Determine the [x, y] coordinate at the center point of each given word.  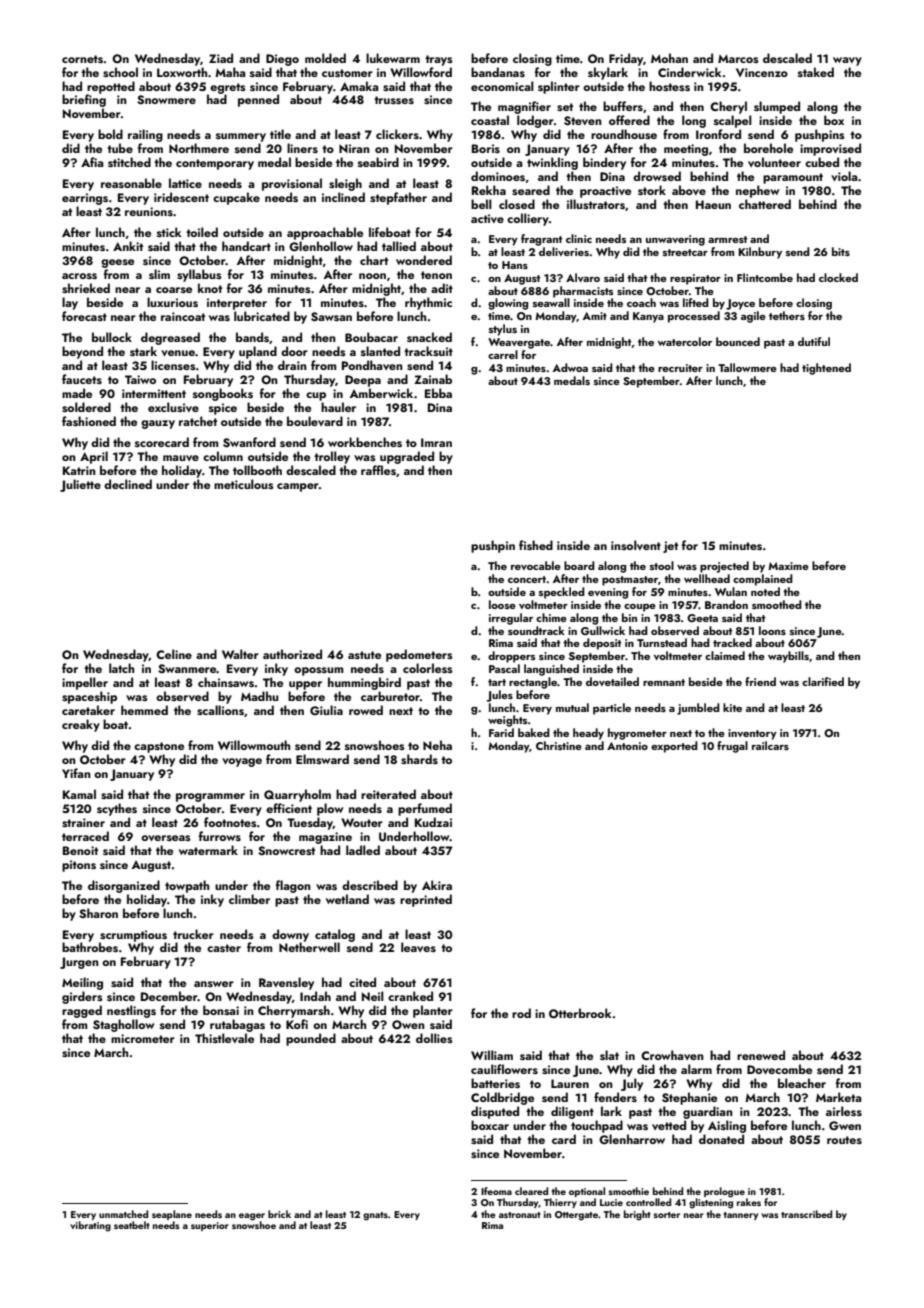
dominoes [498, 176]
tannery [740, 1216]
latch [121, 668]
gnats [375, 1216]
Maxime [788, 566]
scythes [117, 809]
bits [841, 251]
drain [292, 365]
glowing [508, 304]
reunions [149, 211]
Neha [437, 745]
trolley [332, 457]
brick [279, 1214]
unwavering [675, 240]
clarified [823, 681]
